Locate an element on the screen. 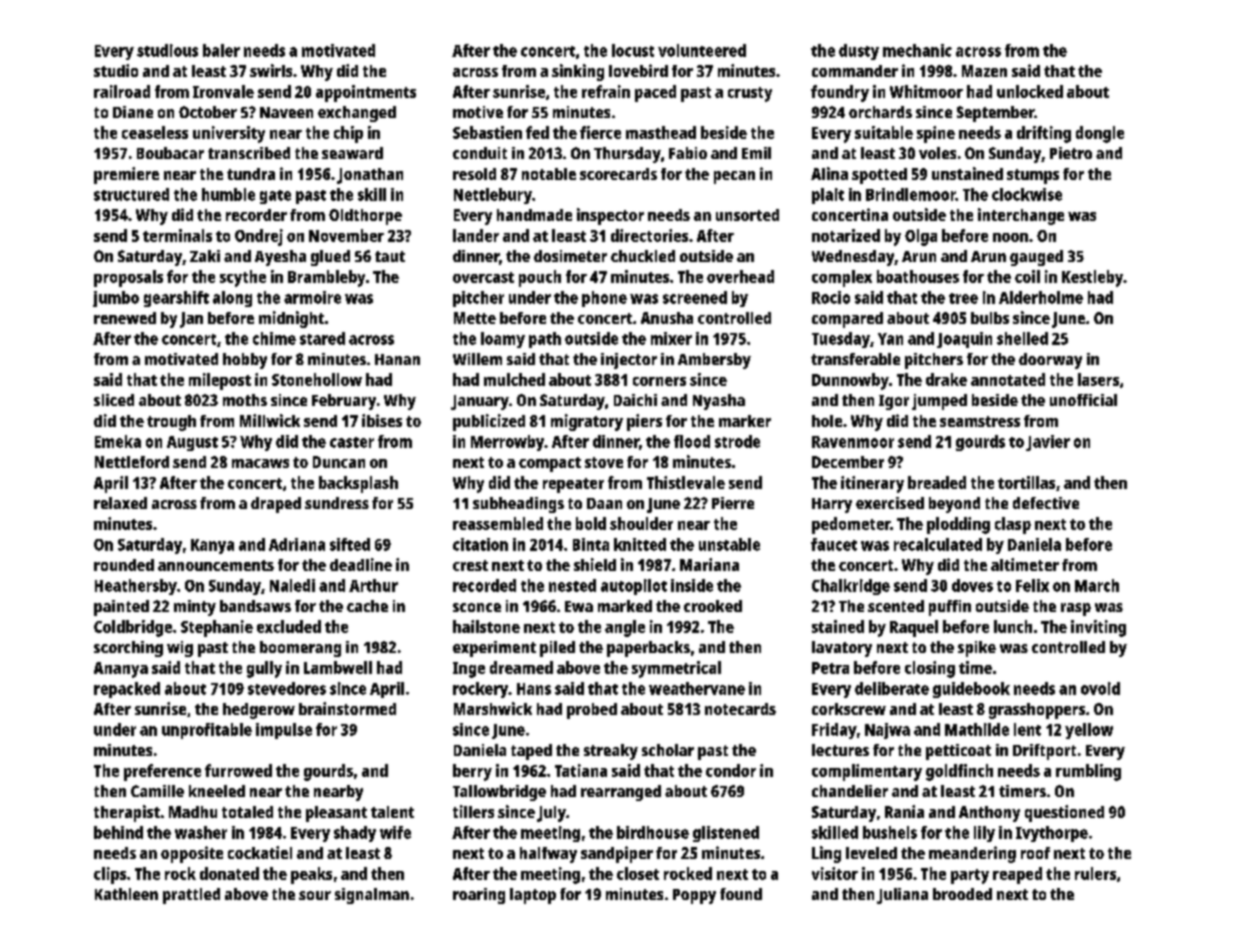 The image size is (1233, 952). unsorted is located at coordinates (747, 215).
